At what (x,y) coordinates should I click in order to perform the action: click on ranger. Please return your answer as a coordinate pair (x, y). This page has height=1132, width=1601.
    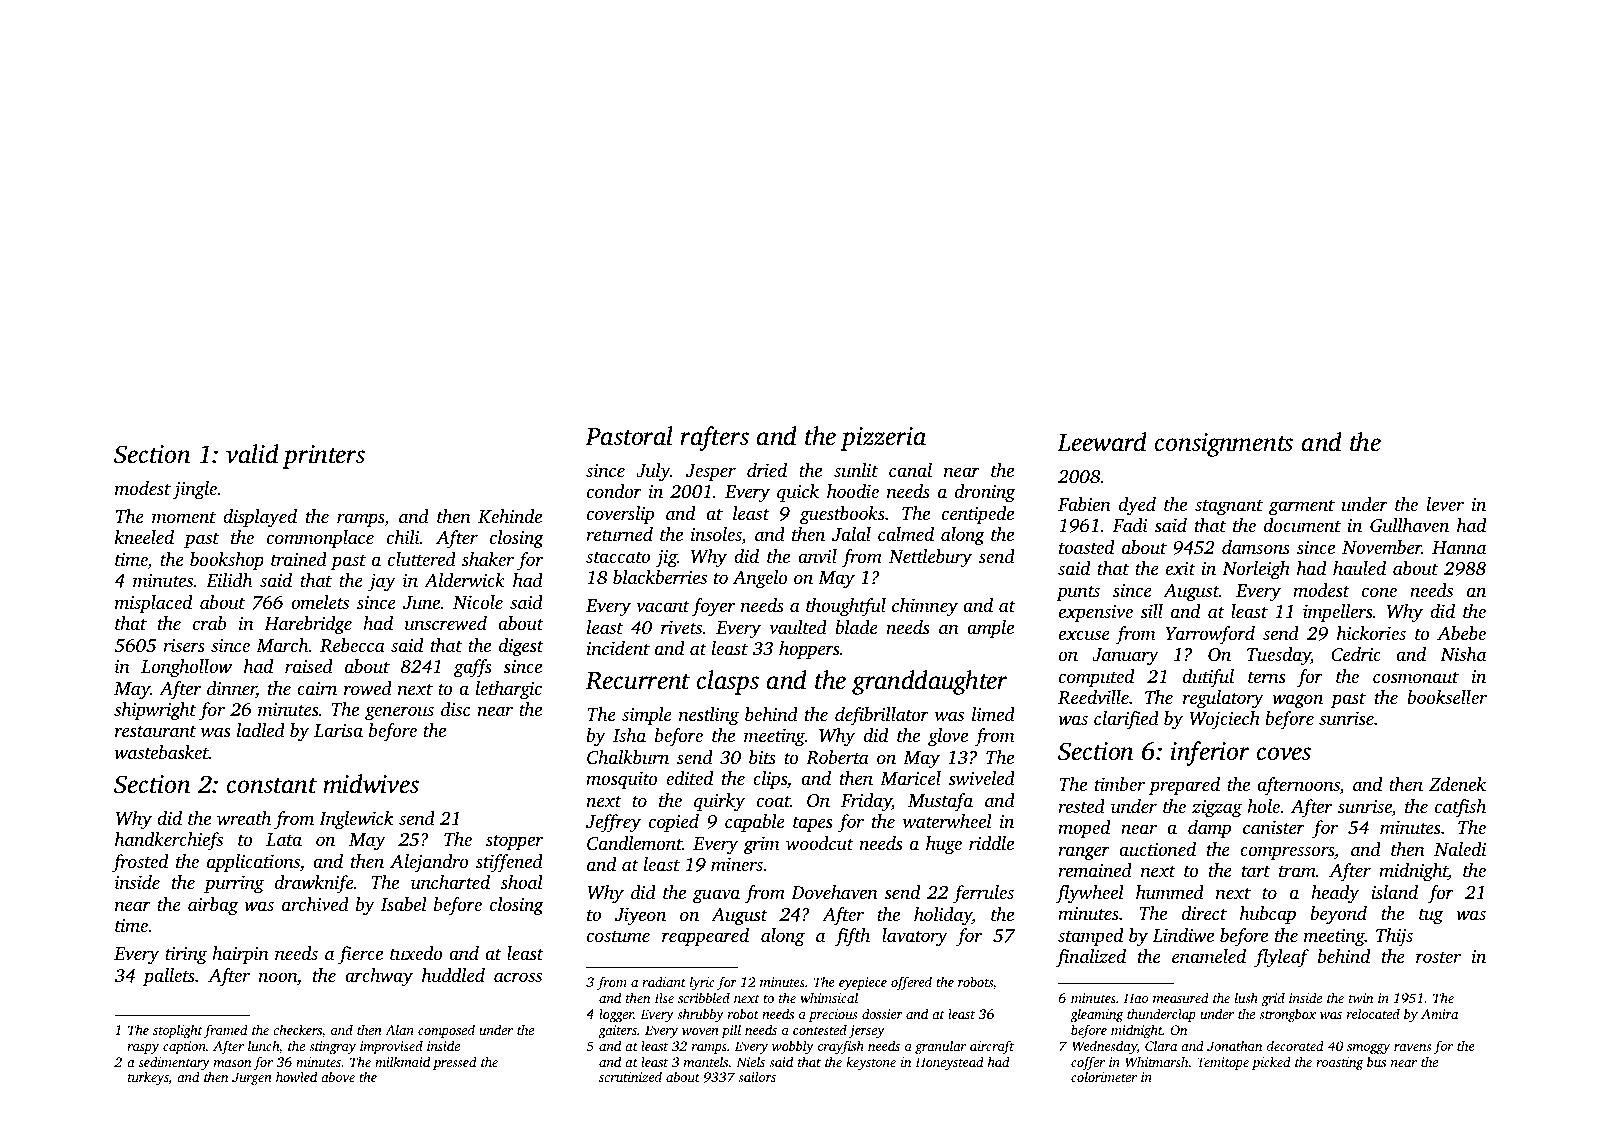
    Looking at the image, I should click on (1084, 853).
